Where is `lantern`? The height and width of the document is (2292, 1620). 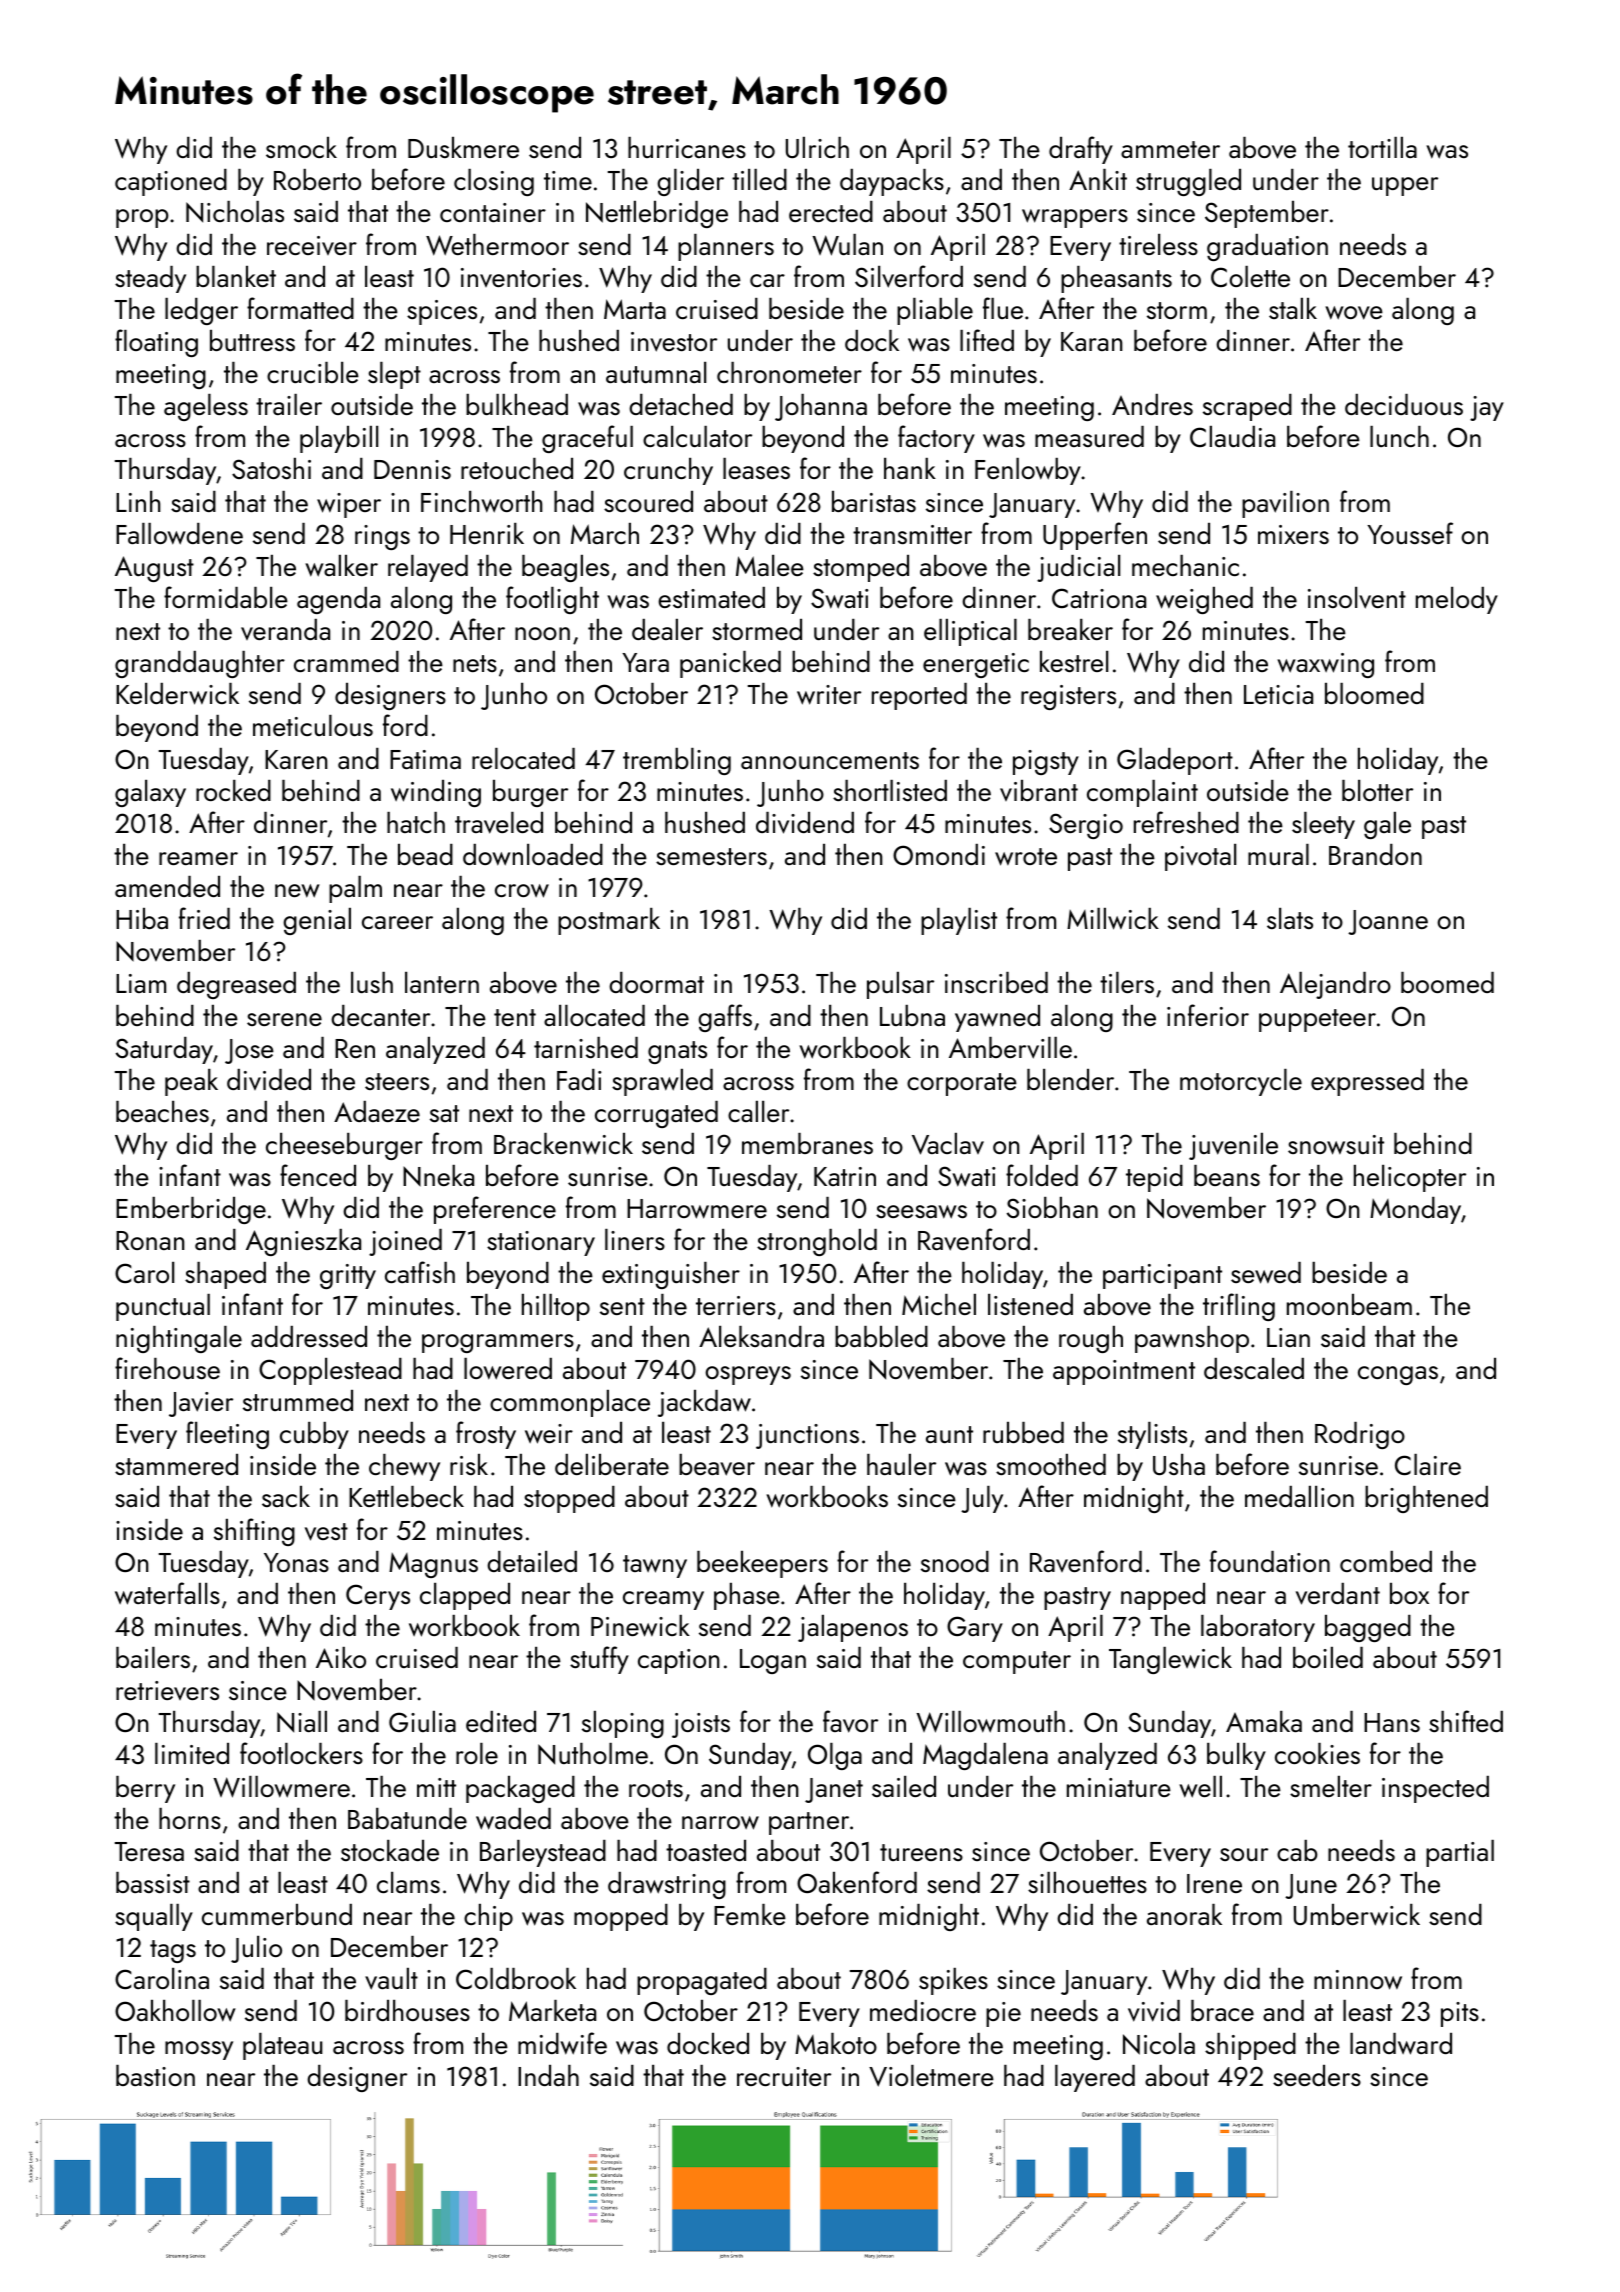 lantern is located at coordinates (442, 982).
